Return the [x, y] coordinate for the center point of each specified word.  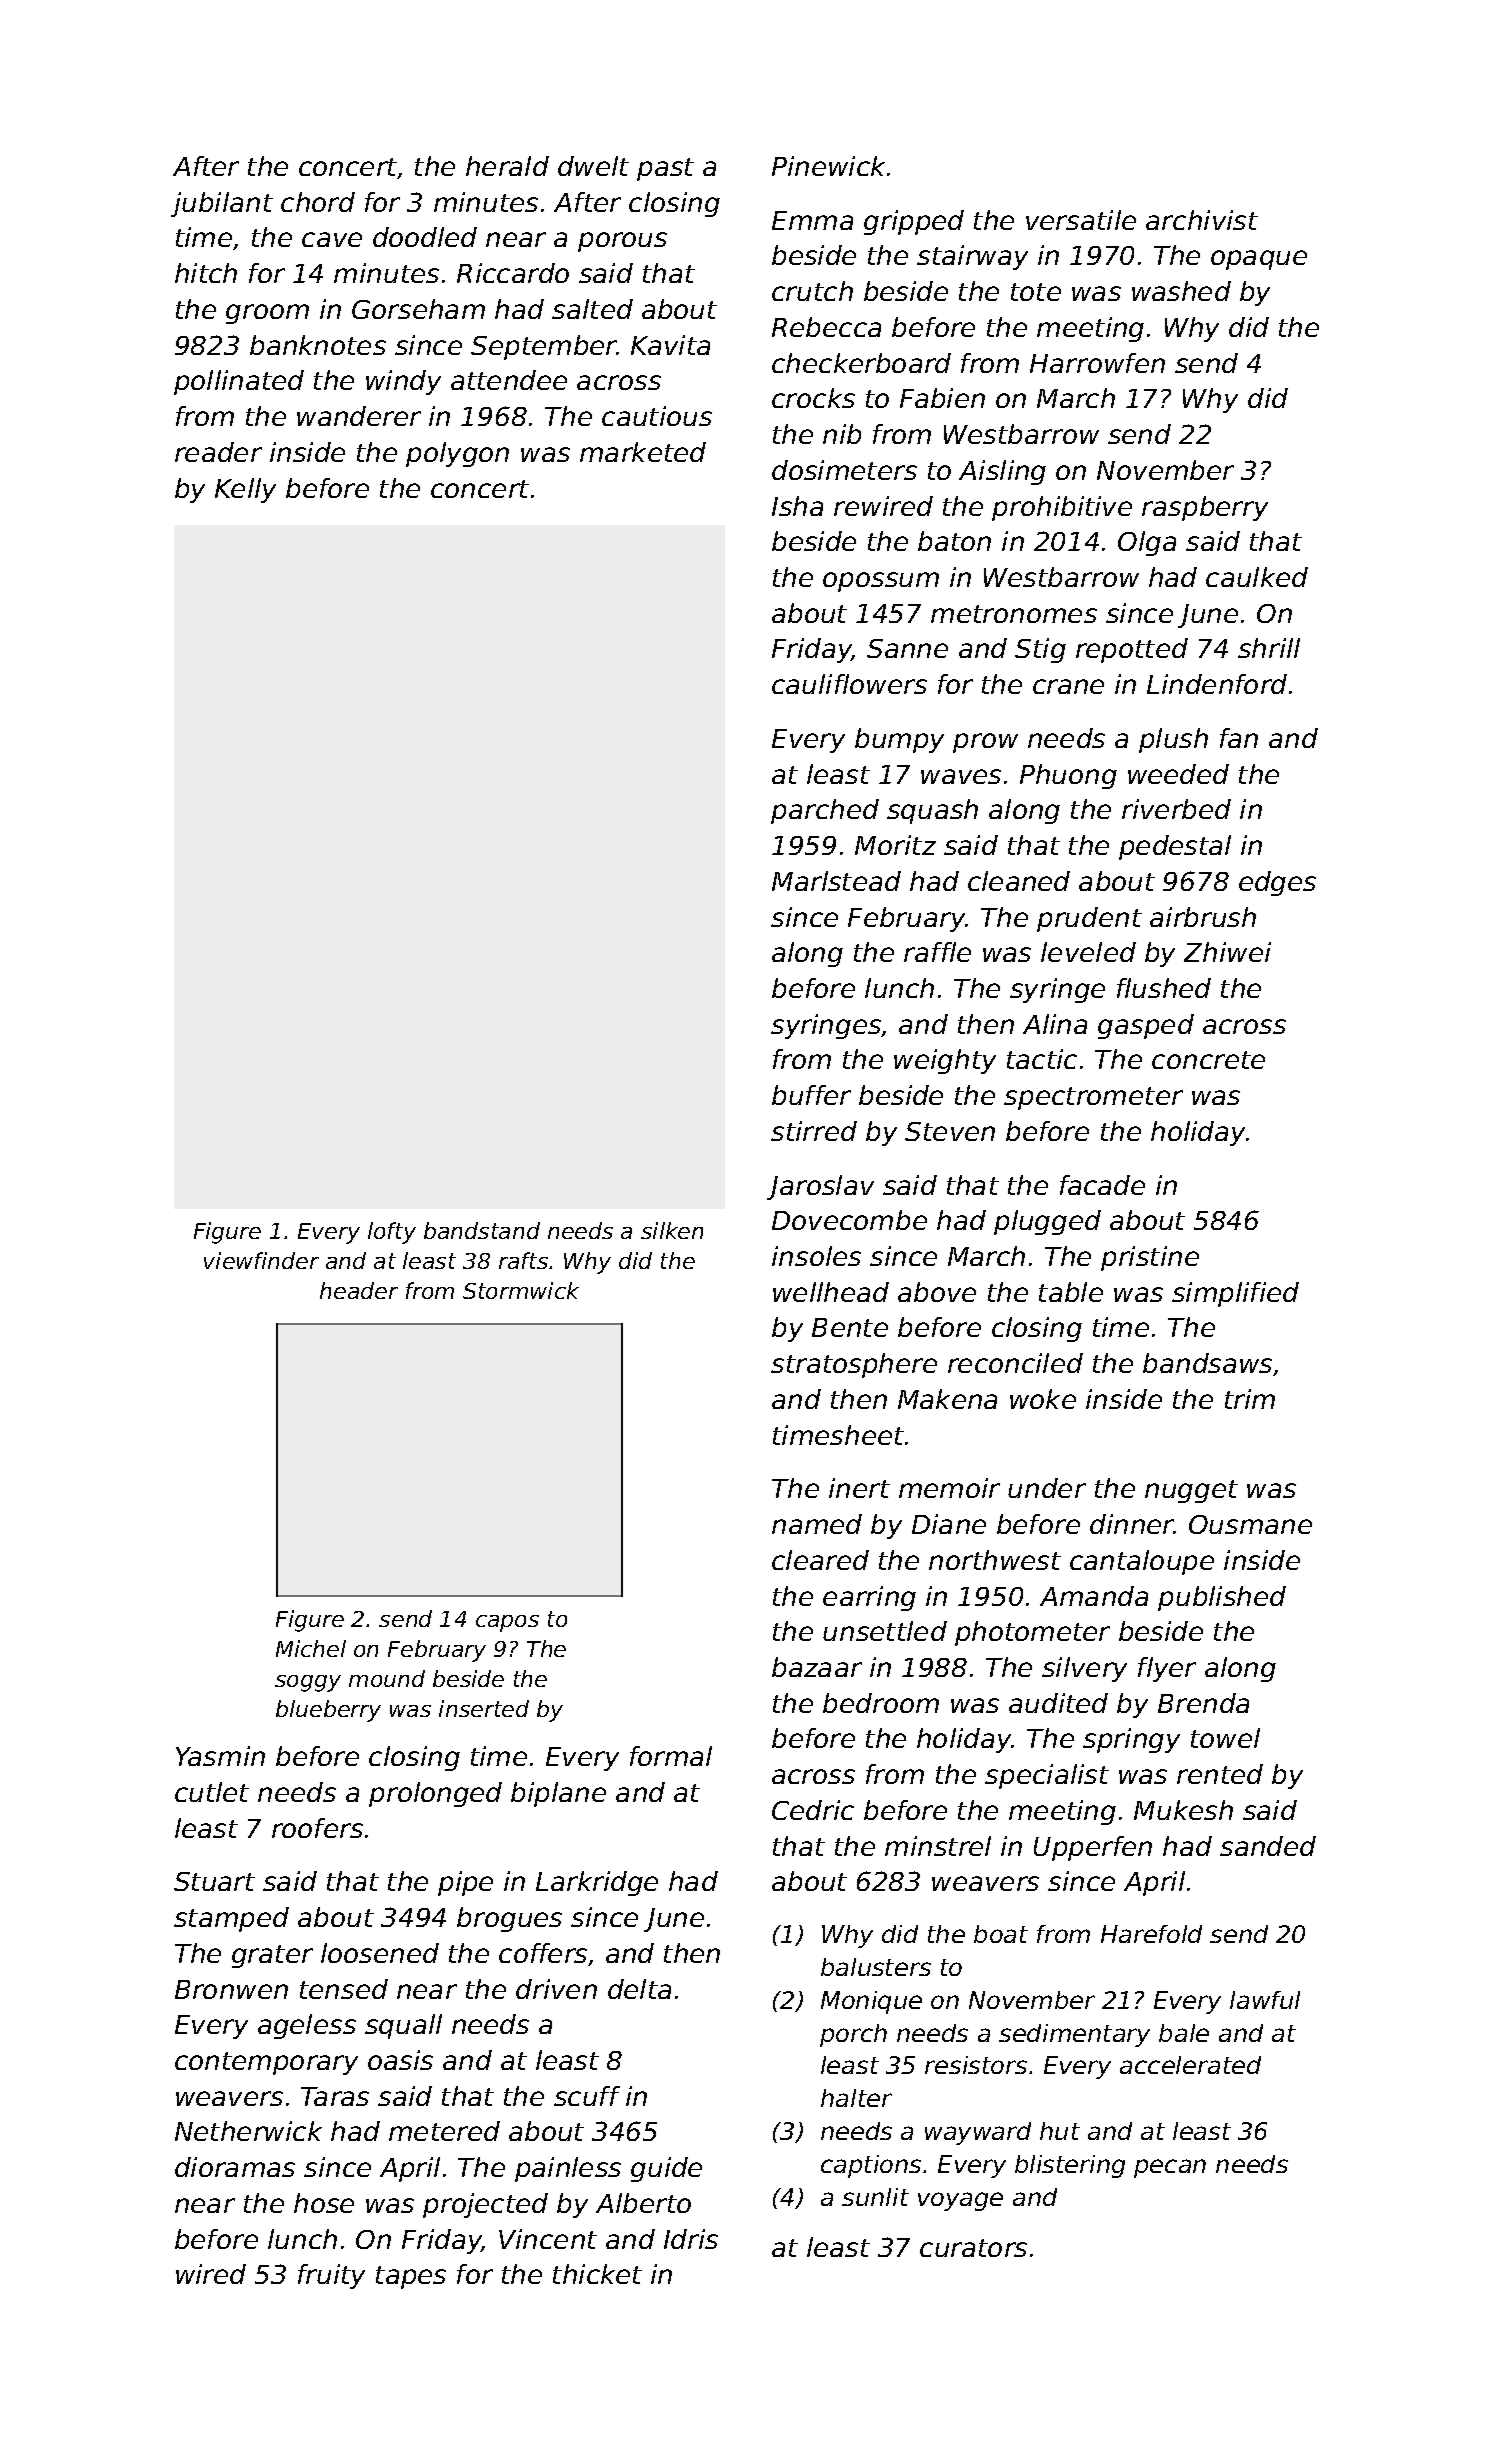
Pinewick [828, 166]
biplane [558, 1794]
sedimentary [1074, 2035]
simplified [1235, 1294]
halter [856, 2098]
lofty [392, 1233]
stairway [972, 257]
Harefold [1151, 1934]
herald [507, 166]
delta [639, 1989]
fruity [331, 2276]
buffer [811, 1095]
